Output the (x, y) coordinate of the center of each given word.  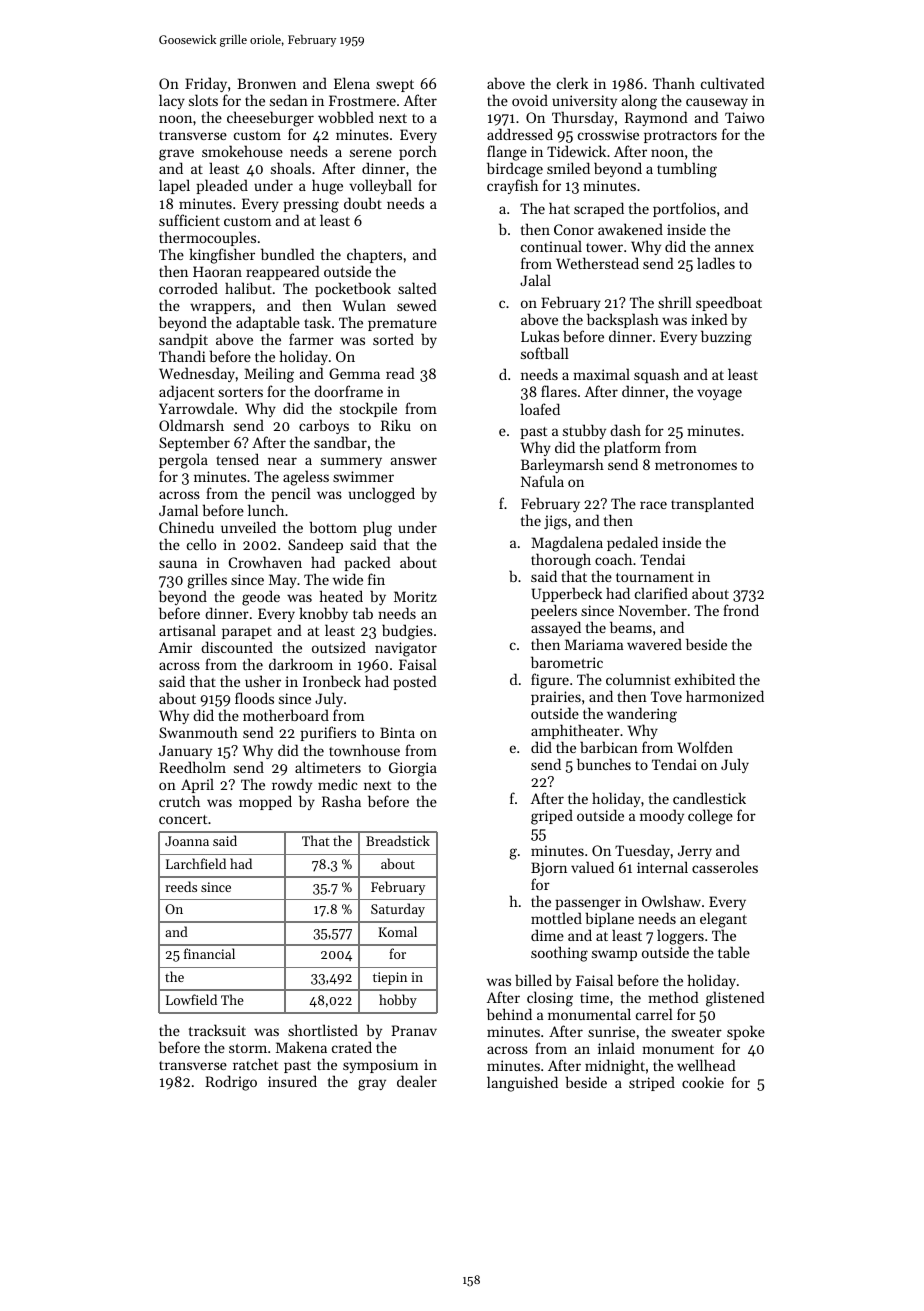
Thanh (674, 83)
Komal (397, 931)
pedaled (632, 543)
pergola (183, 461)
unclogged (382, 495)
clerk (572, 83)
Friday (206, 84)
